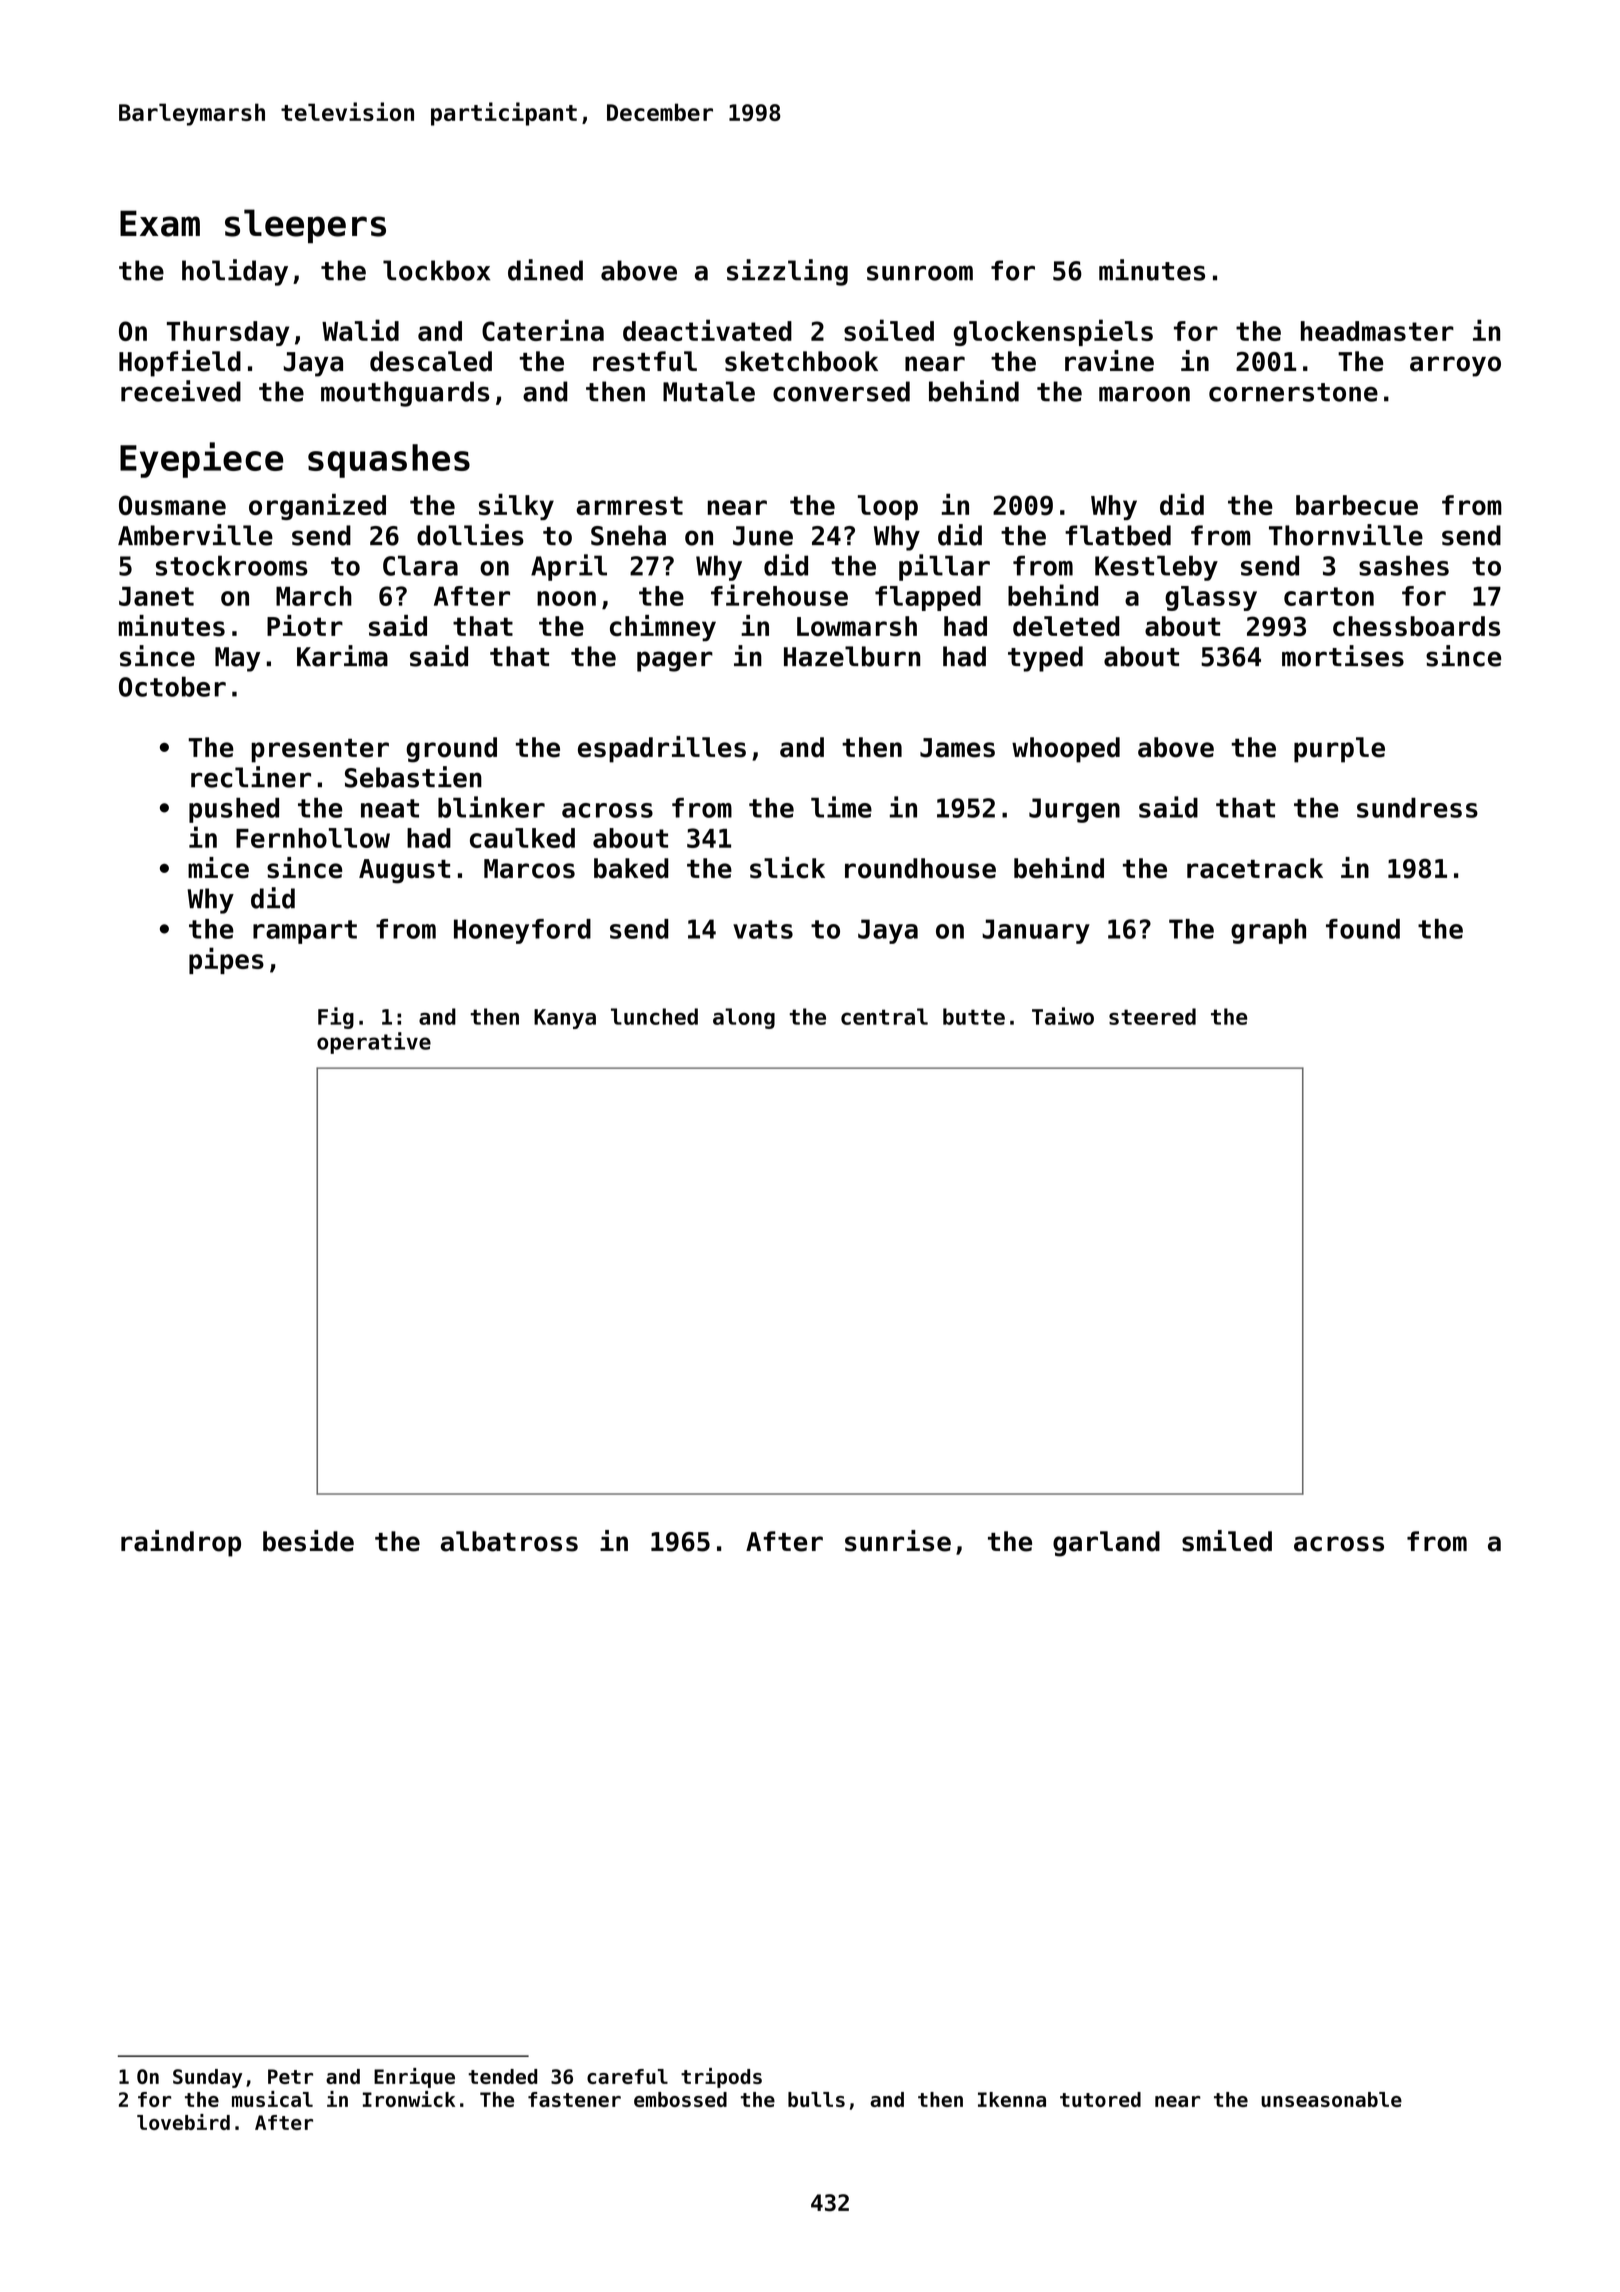 The height and width of the page is (2292, 1620). Describe the element at coordinates (183, 2122) in the page. I see `lovebird` at that location.
